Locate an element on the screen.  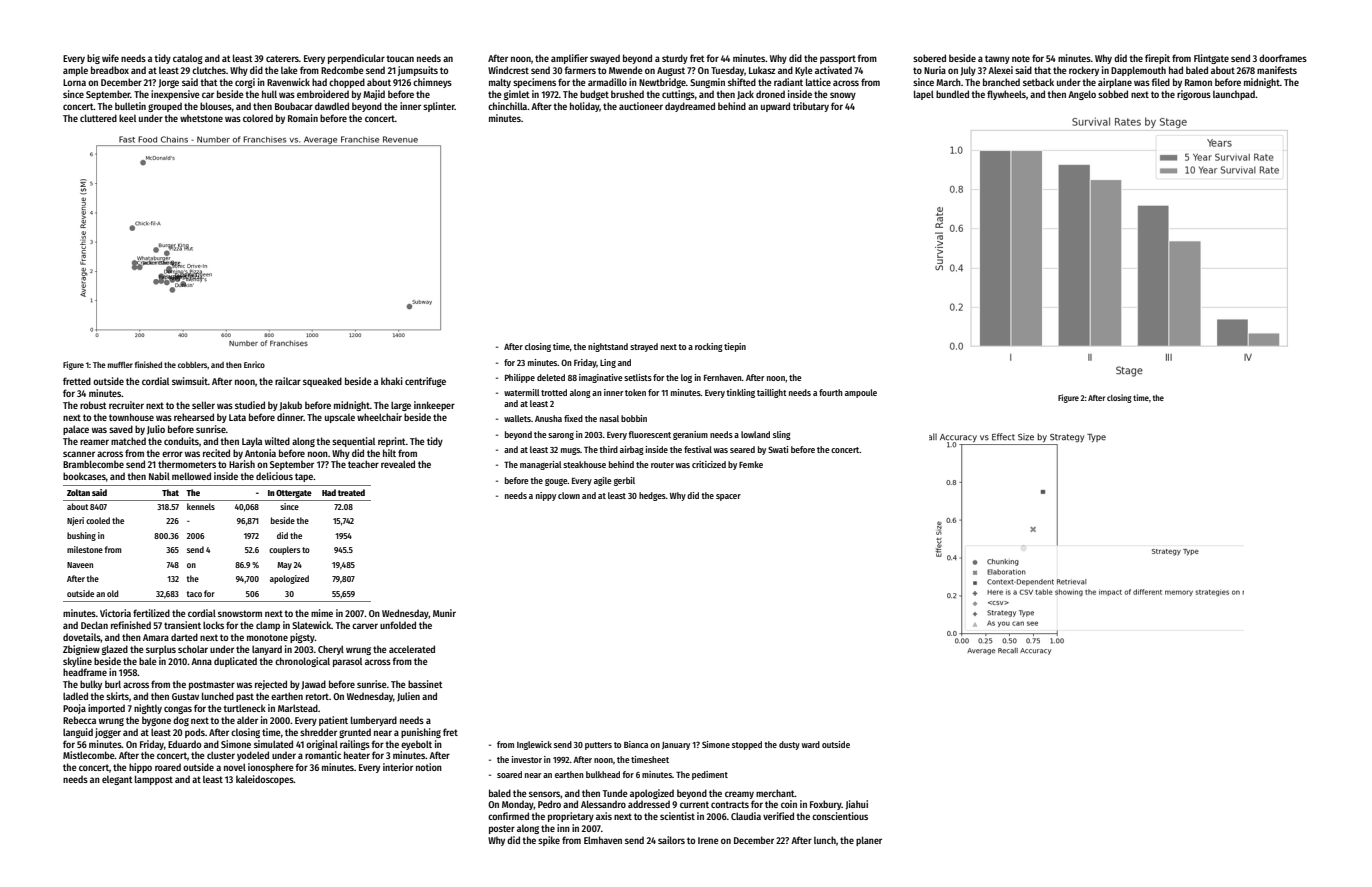
Angelo is located at coordinates (1082, 95).
